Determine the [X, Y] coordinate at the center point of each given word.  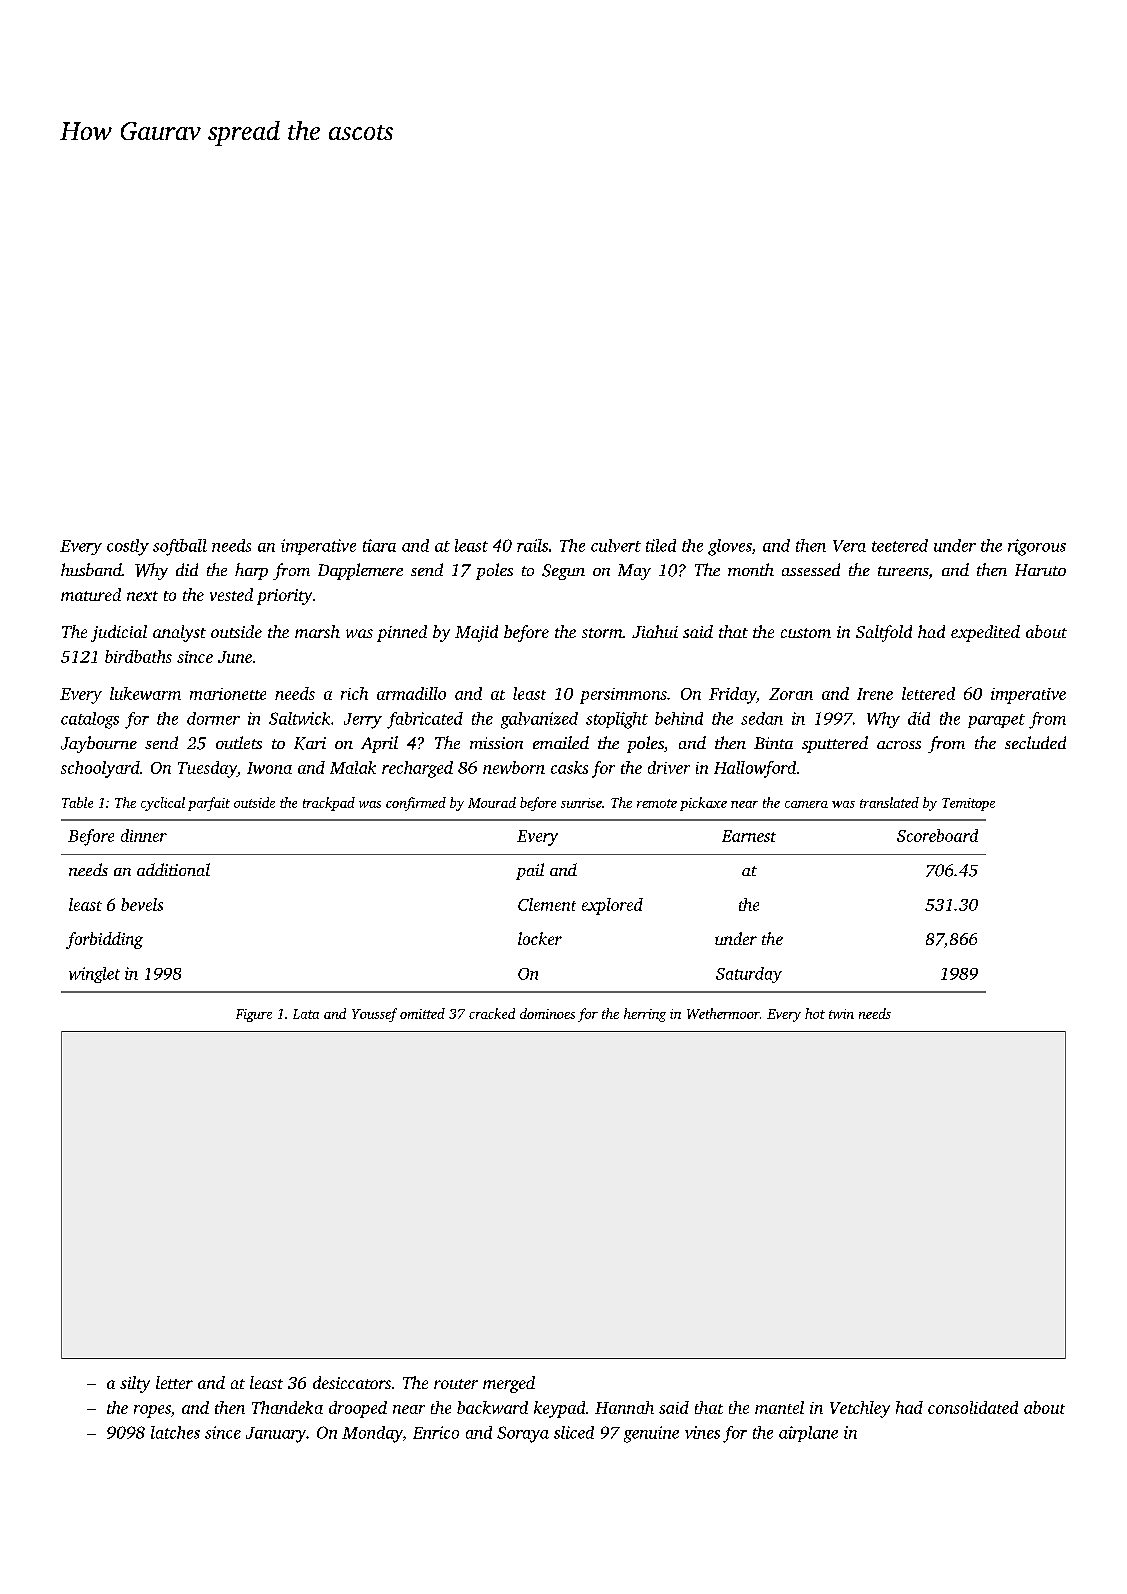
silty [135, 1384]
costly [128, 547]
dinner [144, 835]
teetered [900, 545]
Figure [254, 1015]
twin [841, 1014]
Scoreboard [937, 835]
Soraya [523, 1434]
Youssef [374, 1015]
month [751, 569]
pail [530, 871]
